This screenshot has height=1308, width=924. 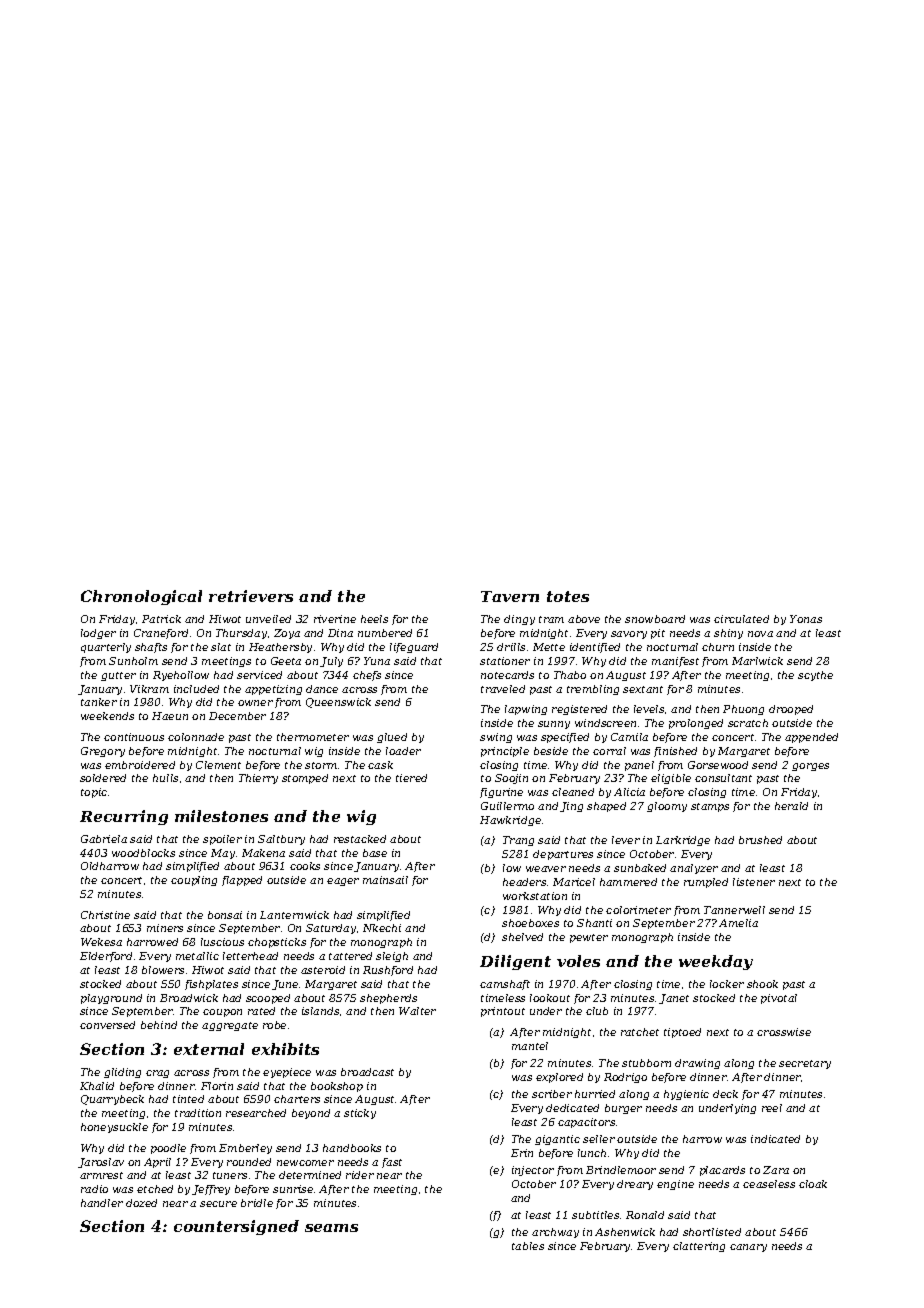 I want to click on totes, so click(x=568, y=596).
